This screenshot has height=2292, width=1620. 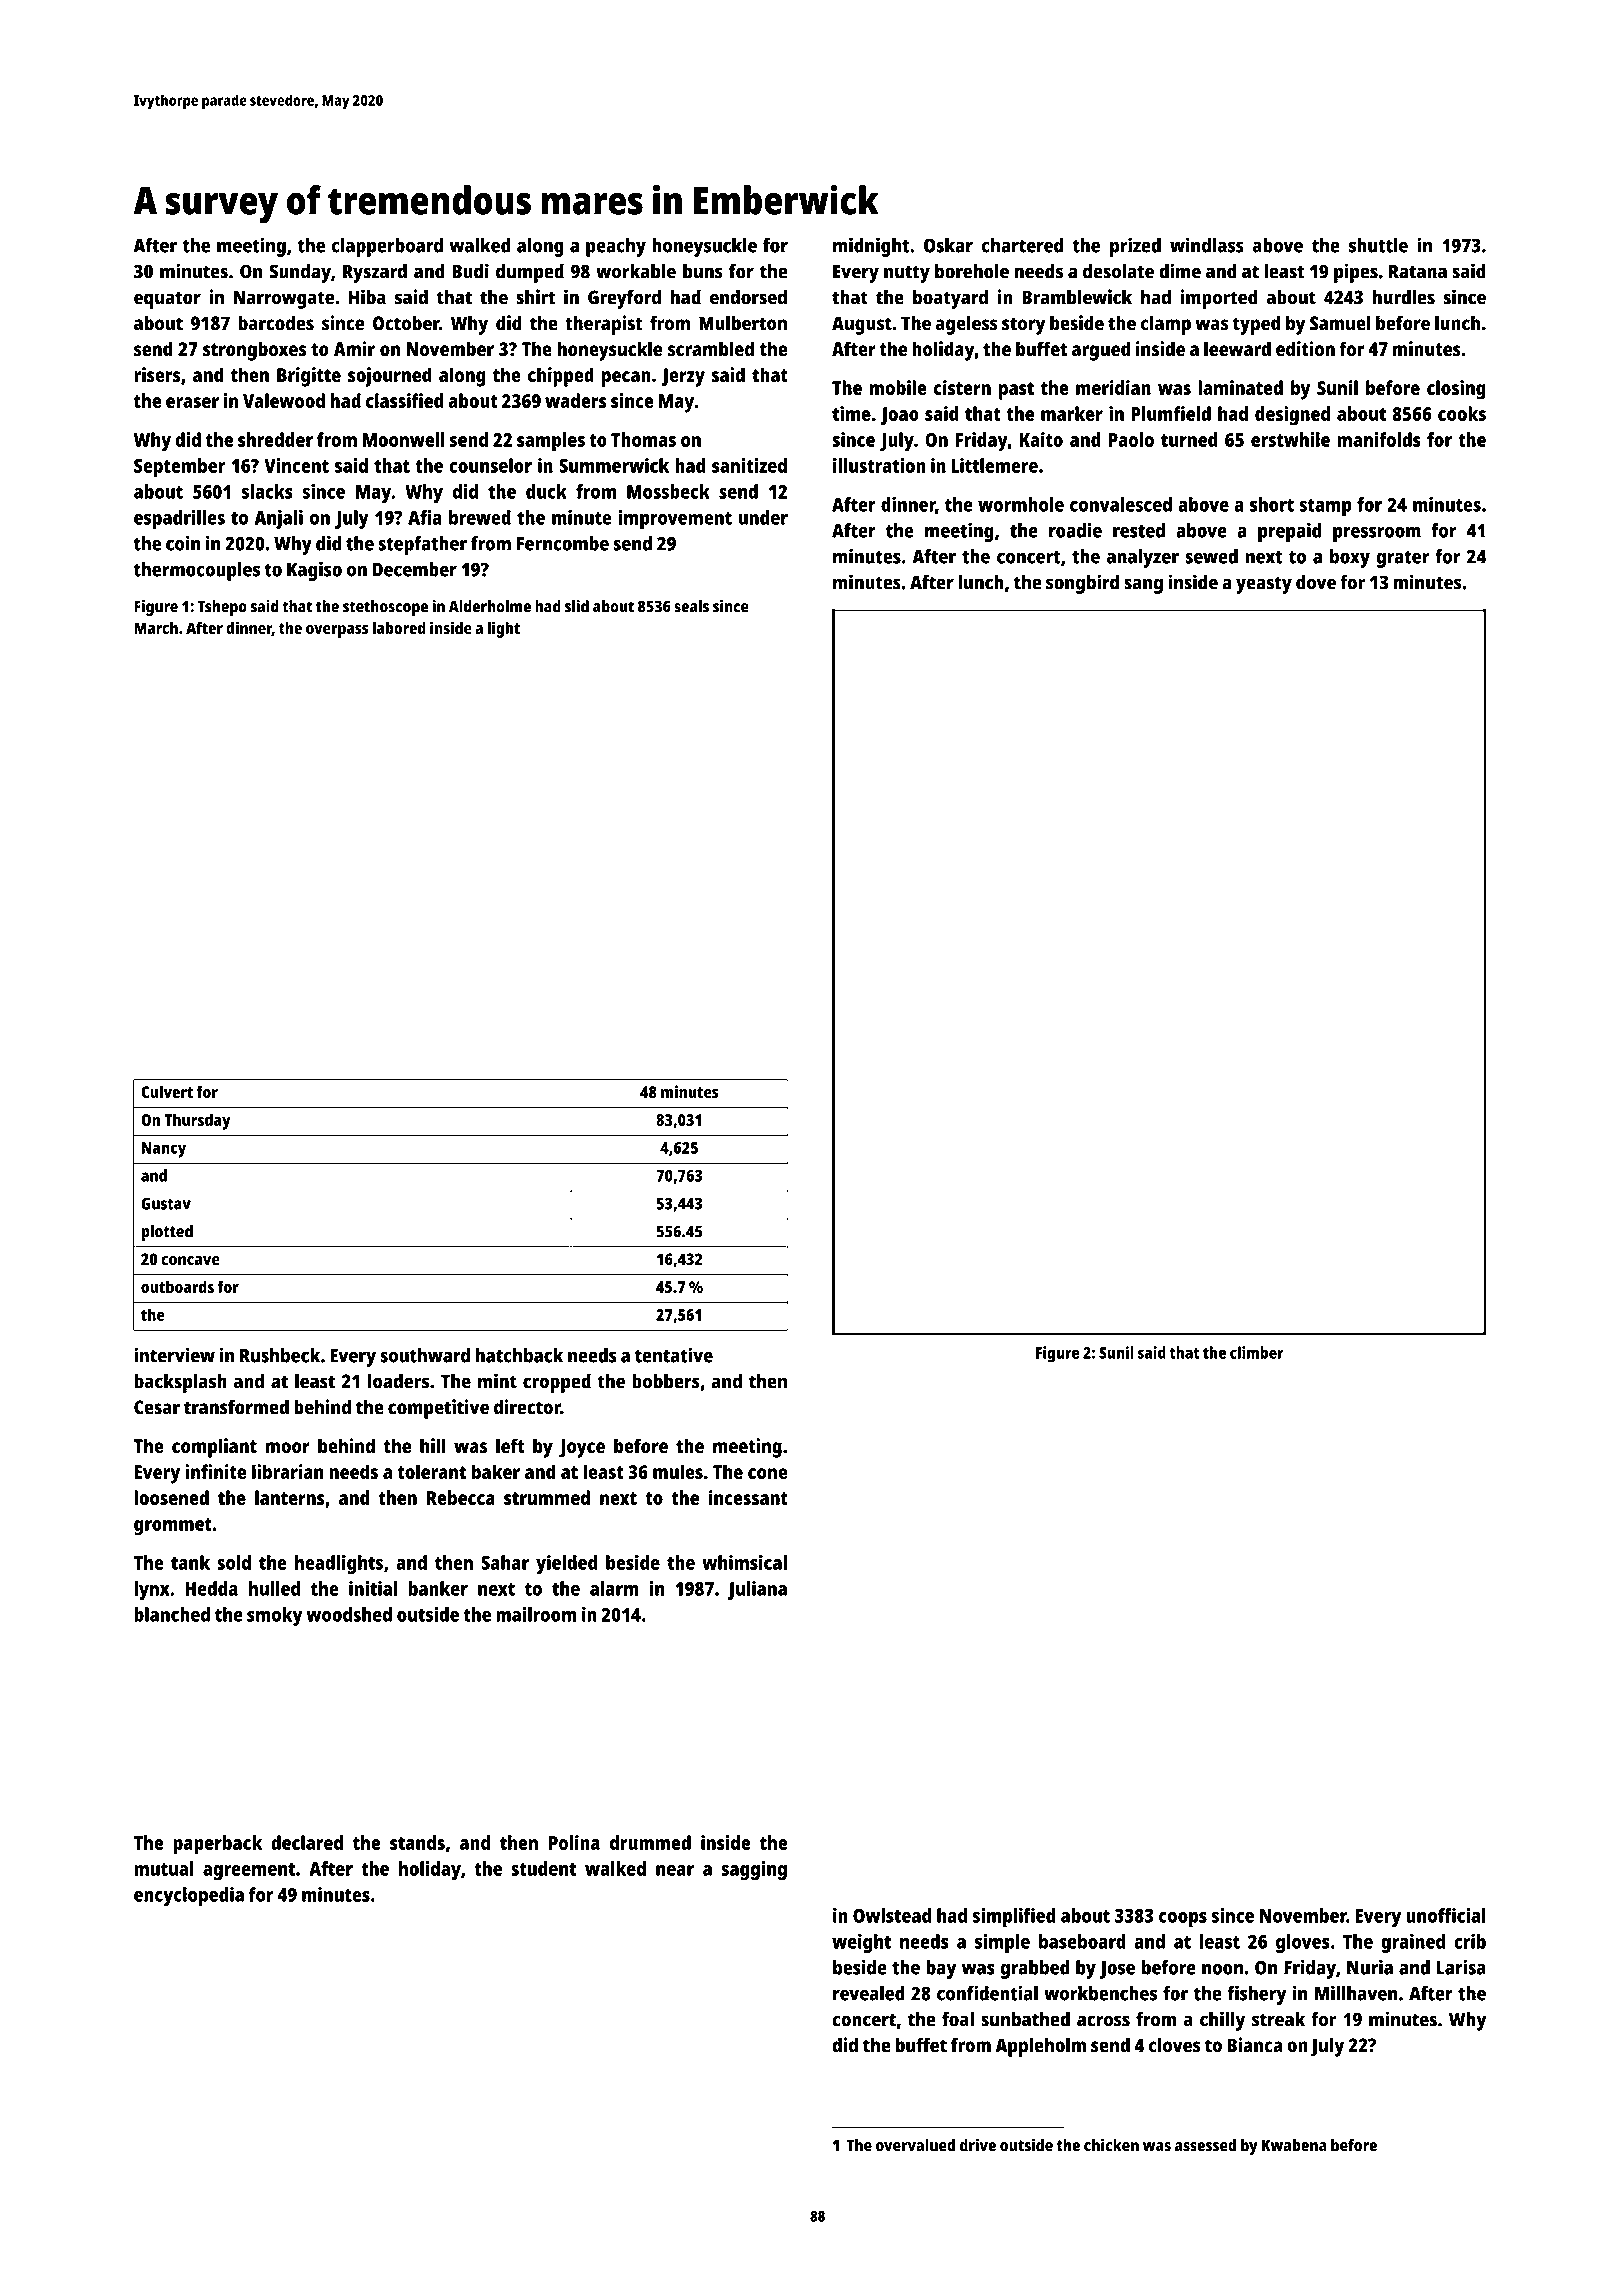 I want to click on Cesar, so click(x=157, y=1407).
